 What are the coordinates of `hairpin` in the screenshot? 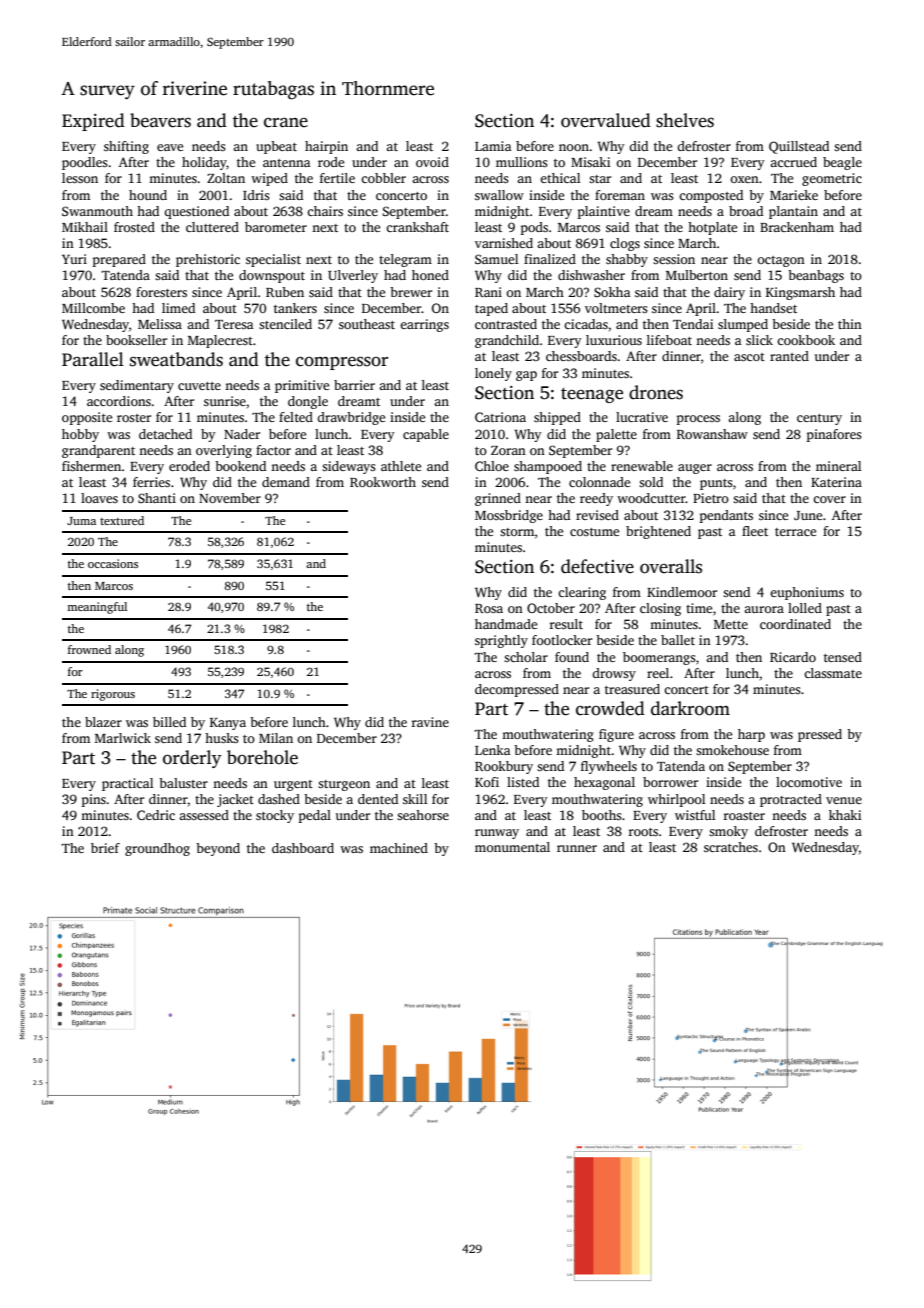 It's located at (326, 147).
